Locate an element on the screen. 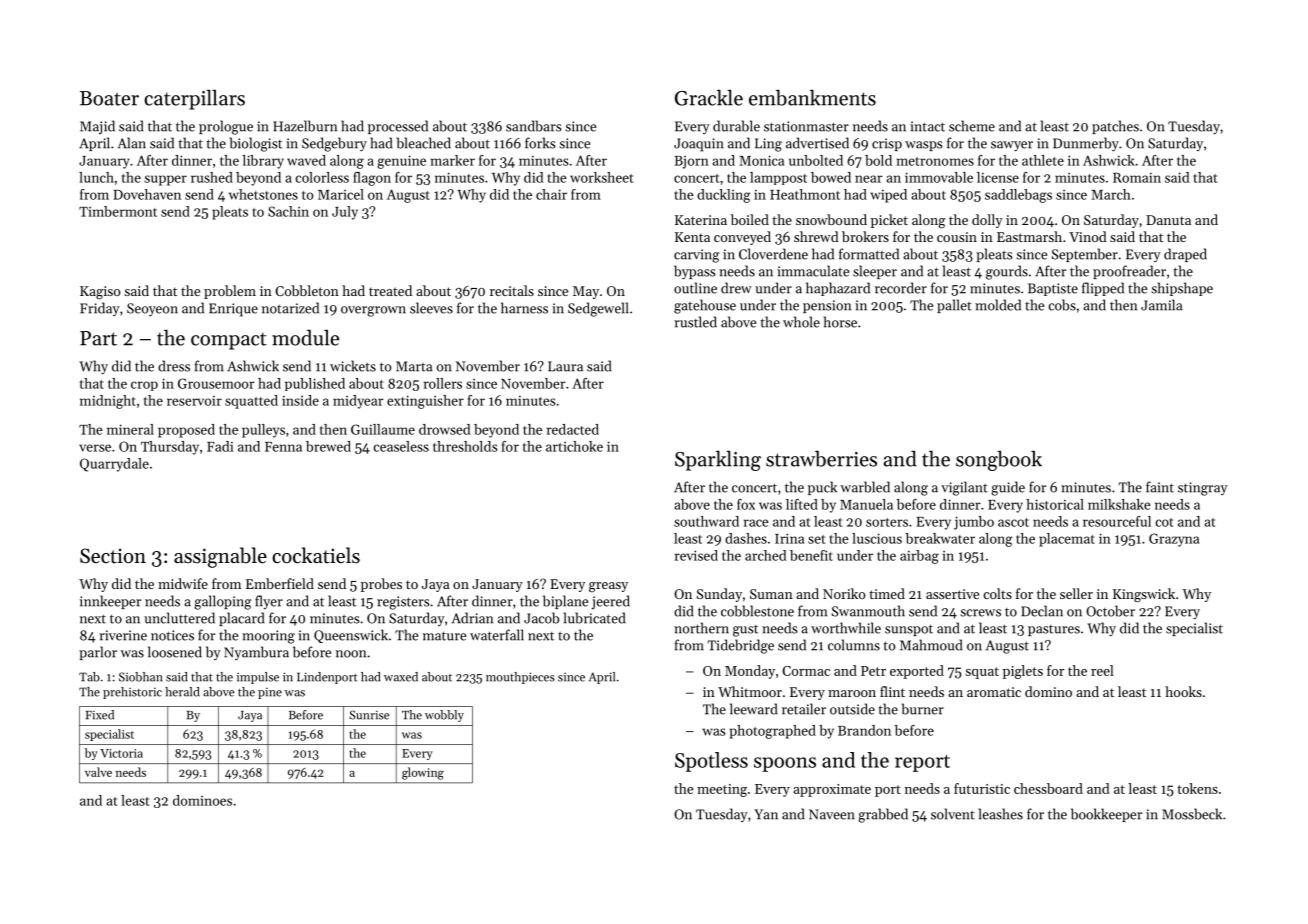 This screenshot has width=1308, height=924. proofreader is located at coordinates (1129, 272).
